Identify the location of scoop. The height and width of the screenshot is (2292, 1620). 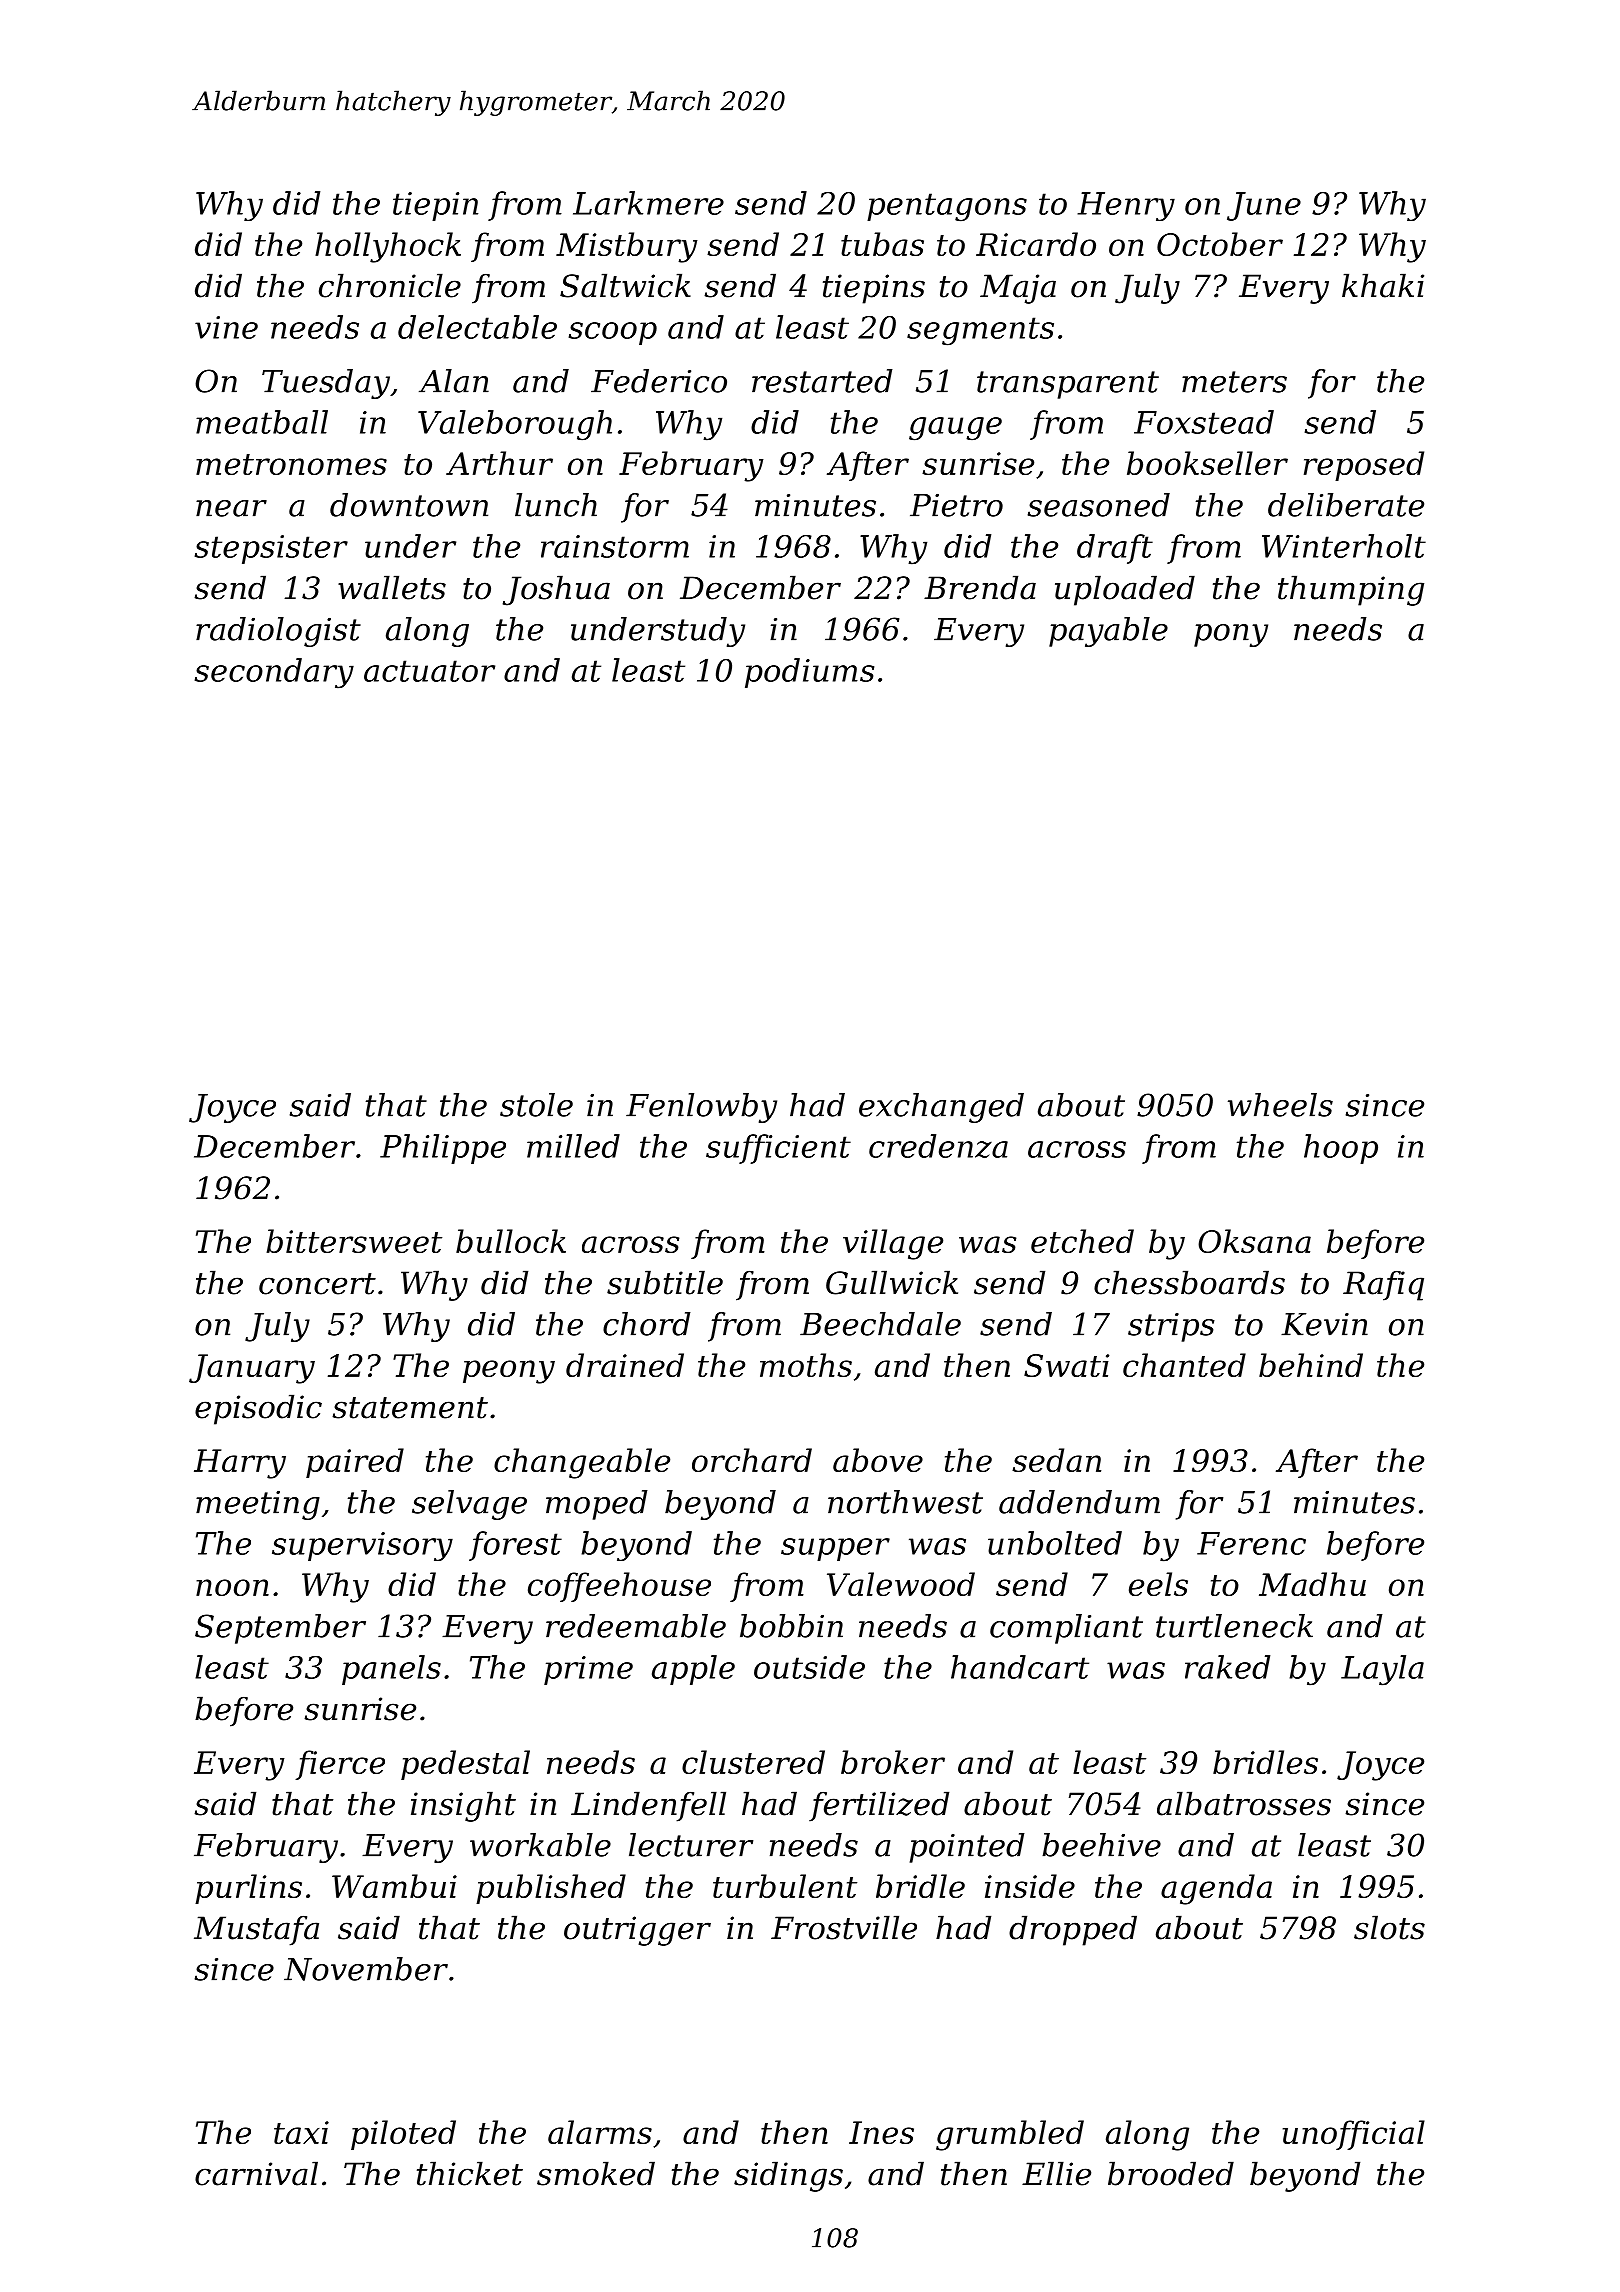
(612, 333).
